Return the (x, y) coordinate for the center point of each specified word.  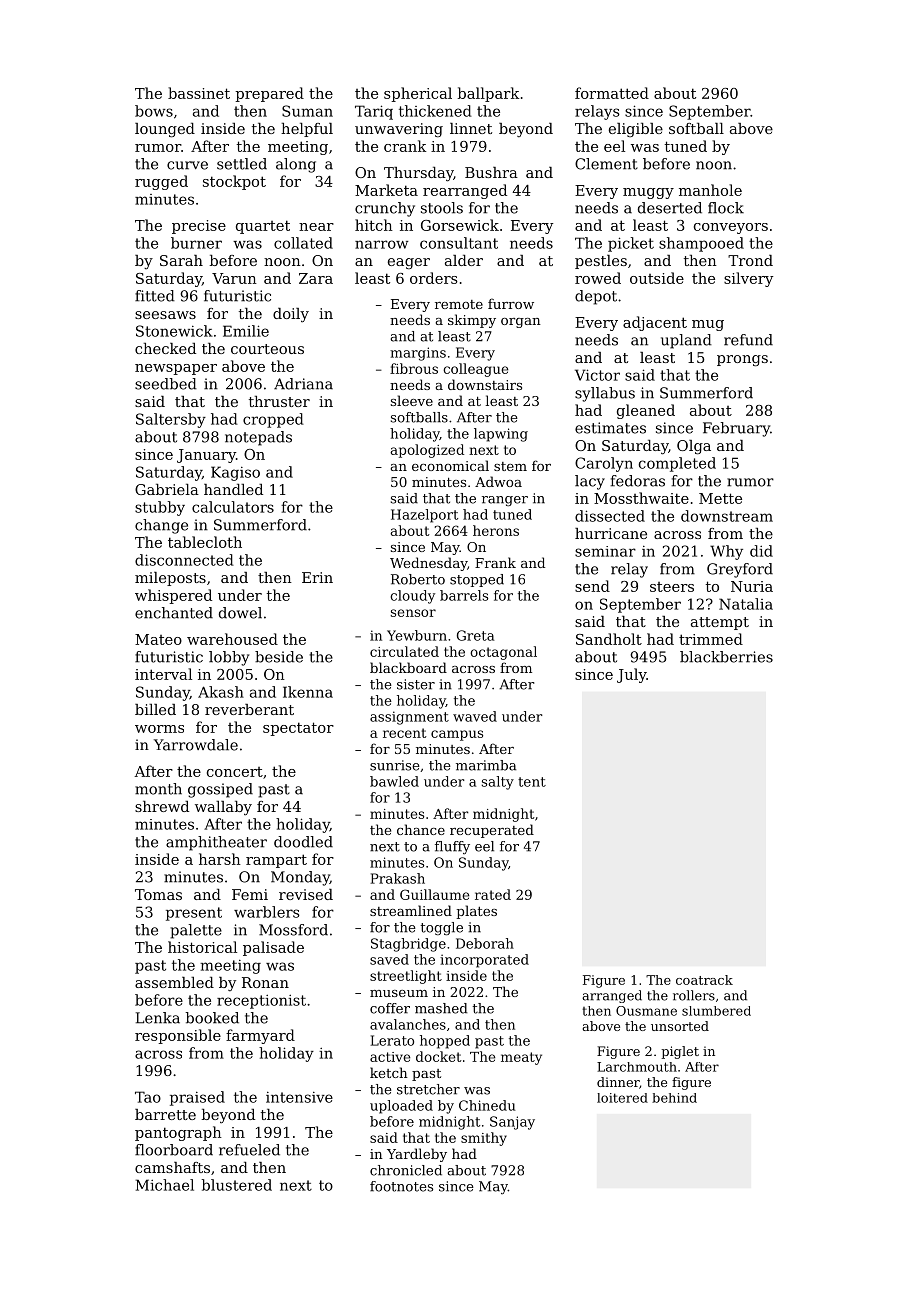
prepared (269, 94)
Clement (606, 164)
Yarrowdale (196, 745)
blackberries (726, 657)
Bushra (491, 172)
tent (532, 782)
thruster (279, 401)
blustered (237, 1185)
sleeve (412, 400)
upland (686, 341)
